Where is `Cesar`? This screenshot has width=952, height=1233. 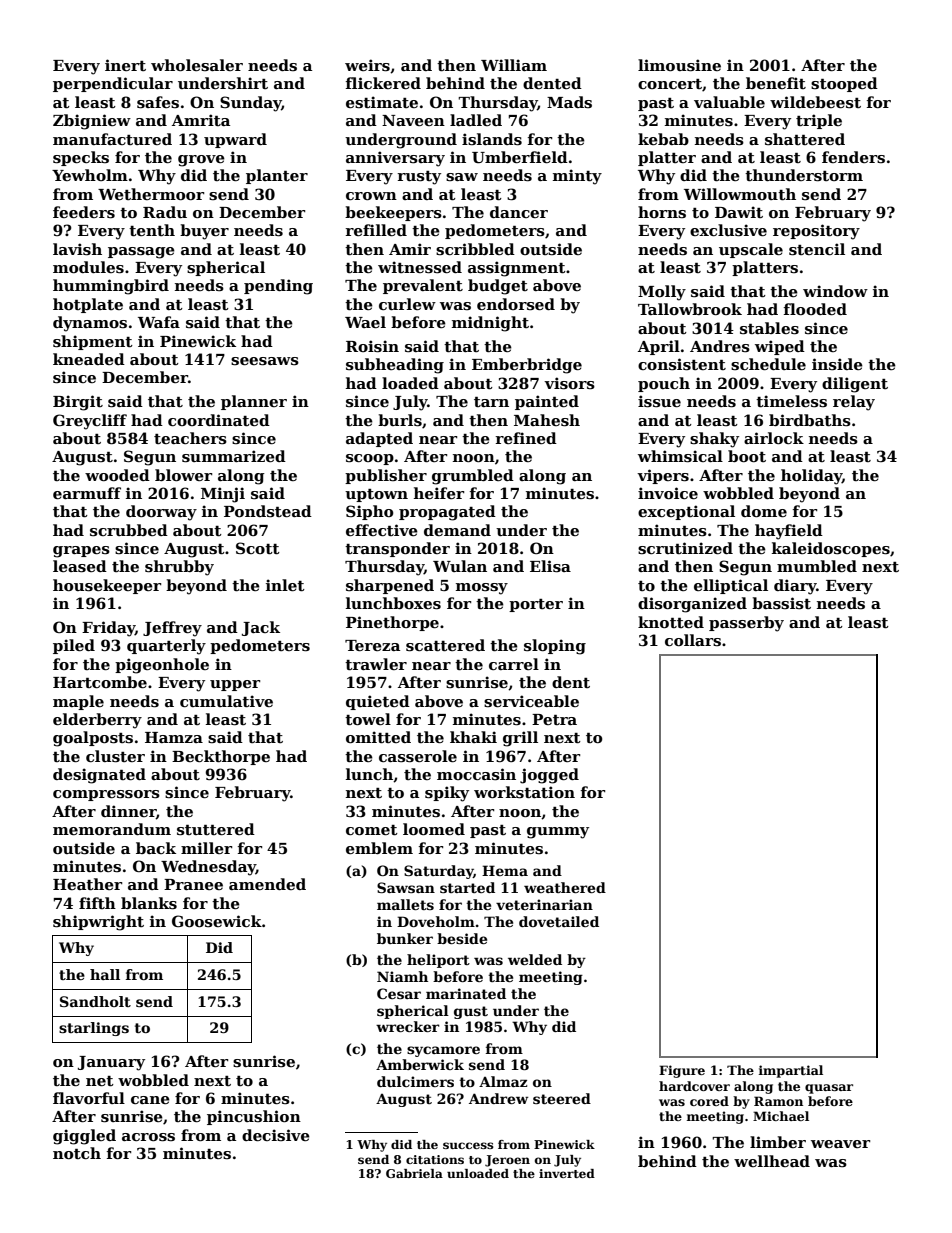 Cesar is located at coordinates (399, 993).
